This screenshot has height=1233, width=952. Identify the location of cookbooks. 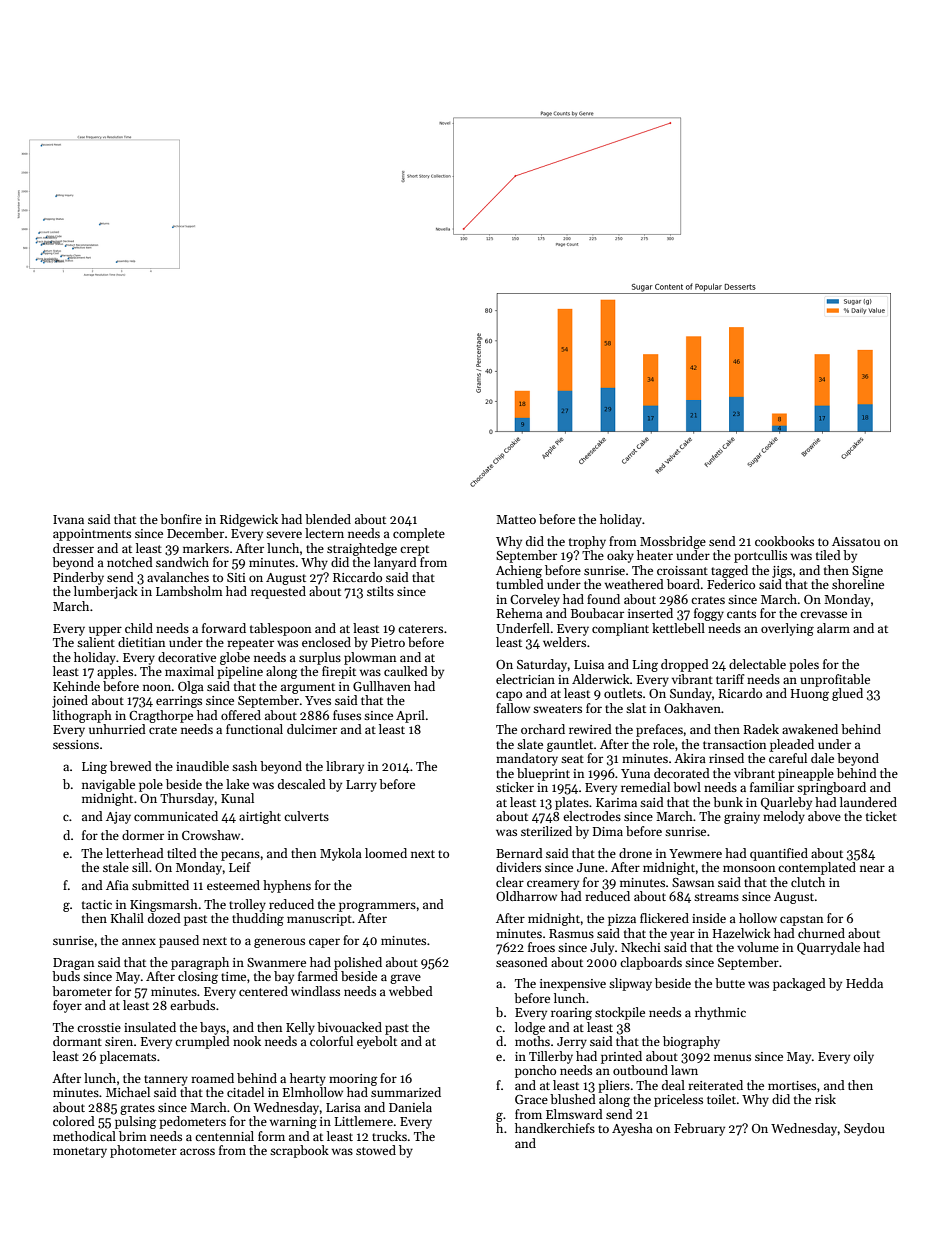
(784, 541).
